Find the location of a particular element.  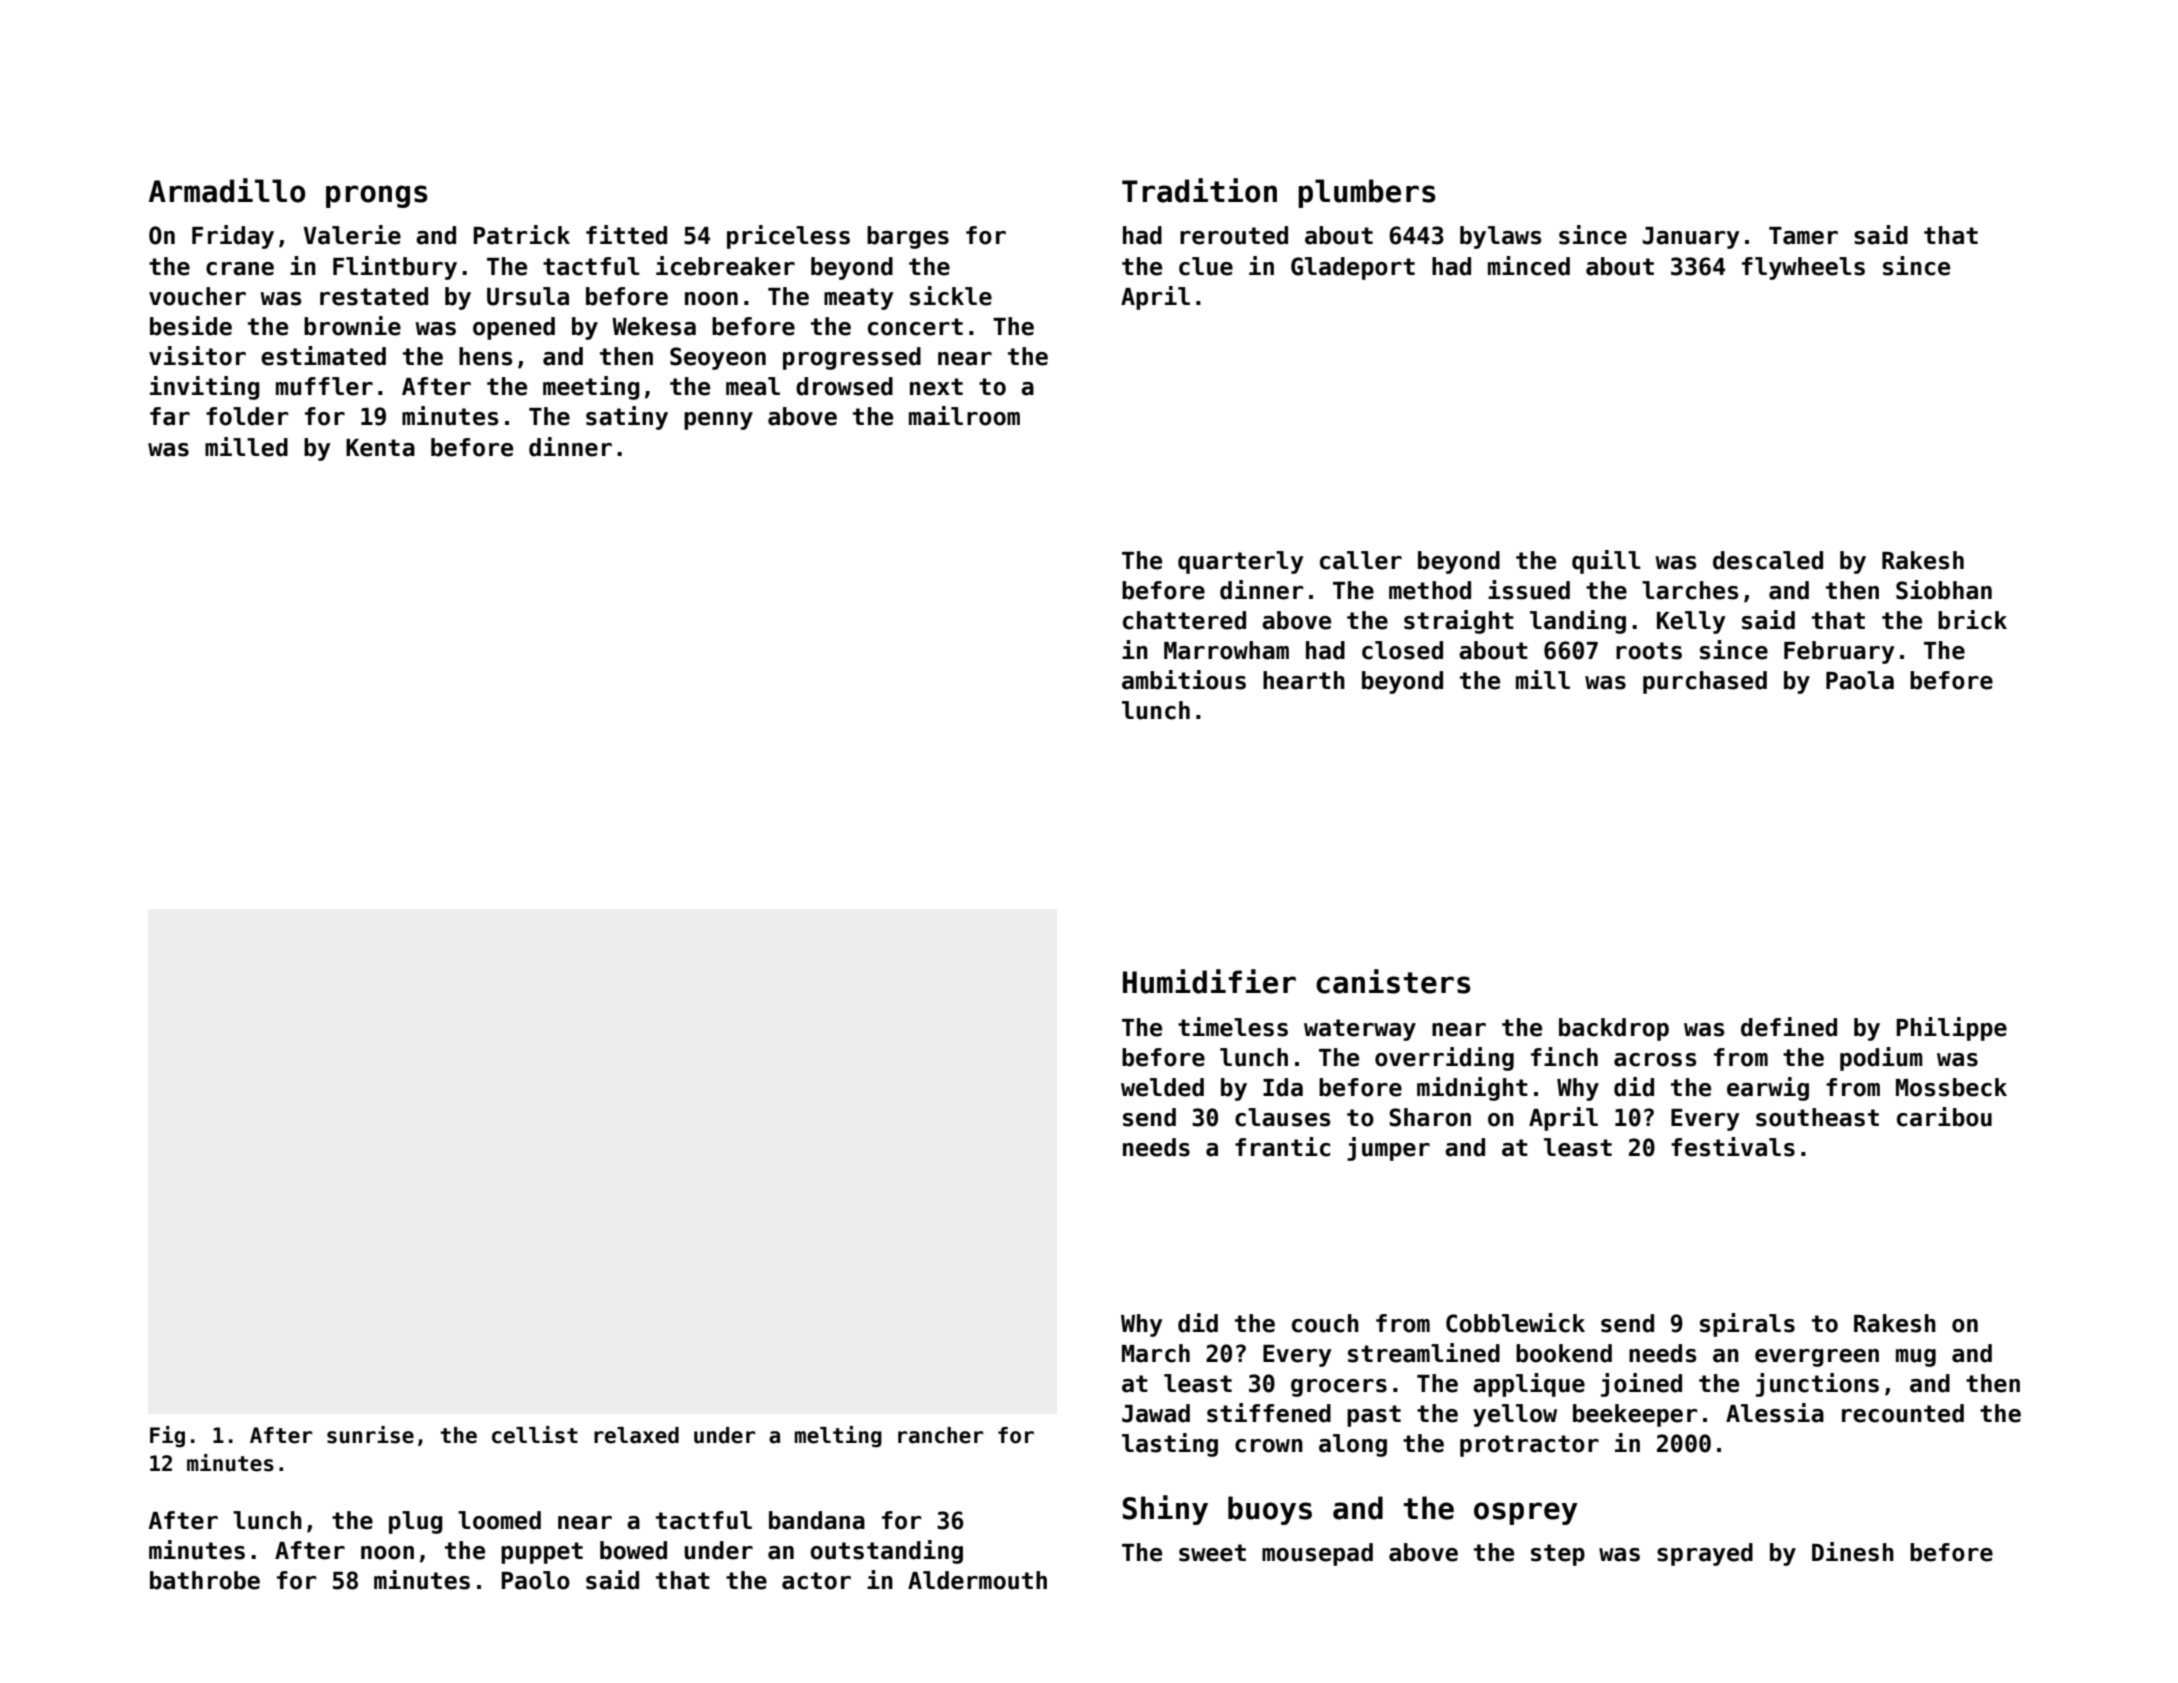

spirals is located at coordinates (1747, 1325).
